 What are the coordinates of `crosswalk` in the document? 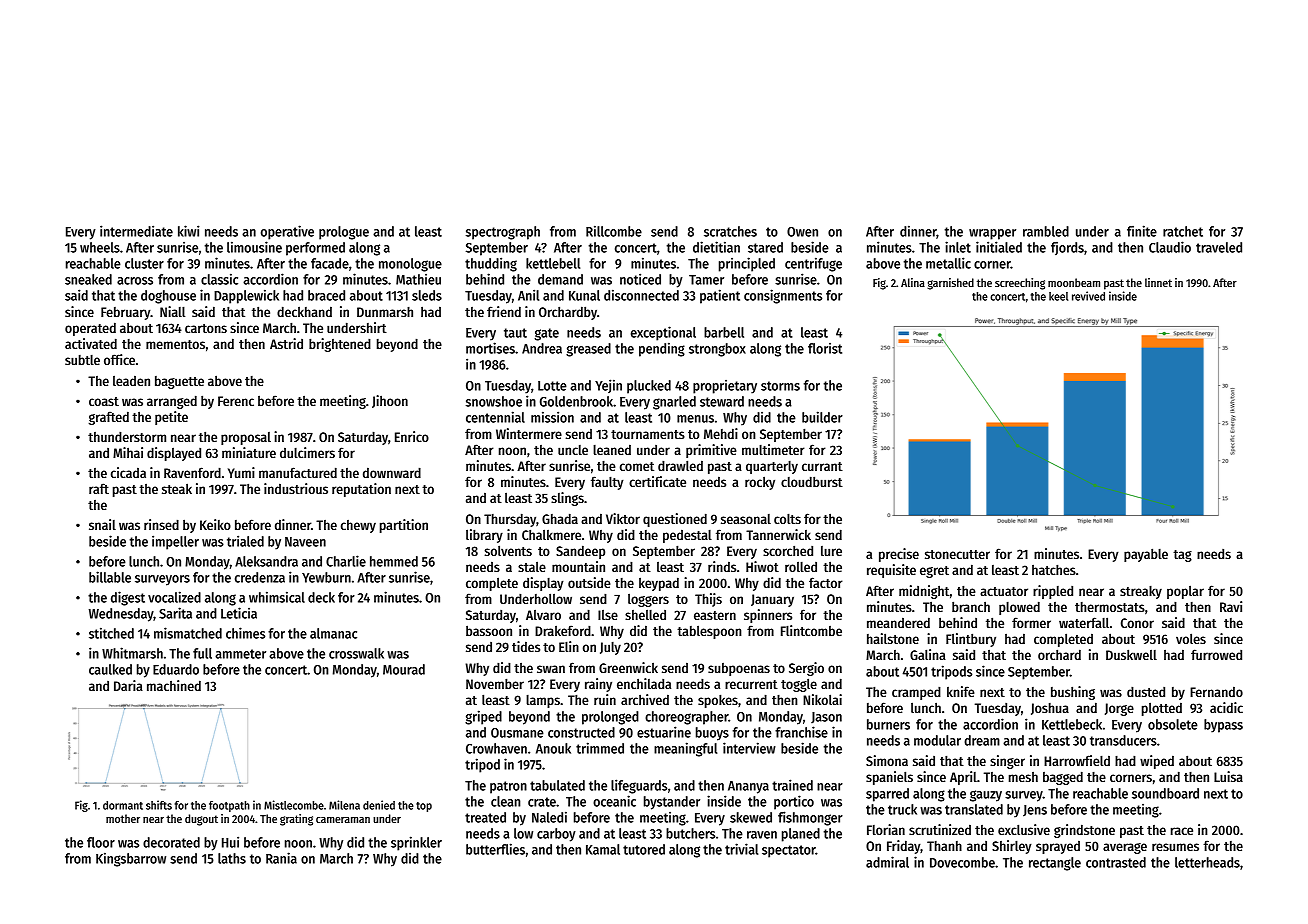 It's located at (356, 653).
